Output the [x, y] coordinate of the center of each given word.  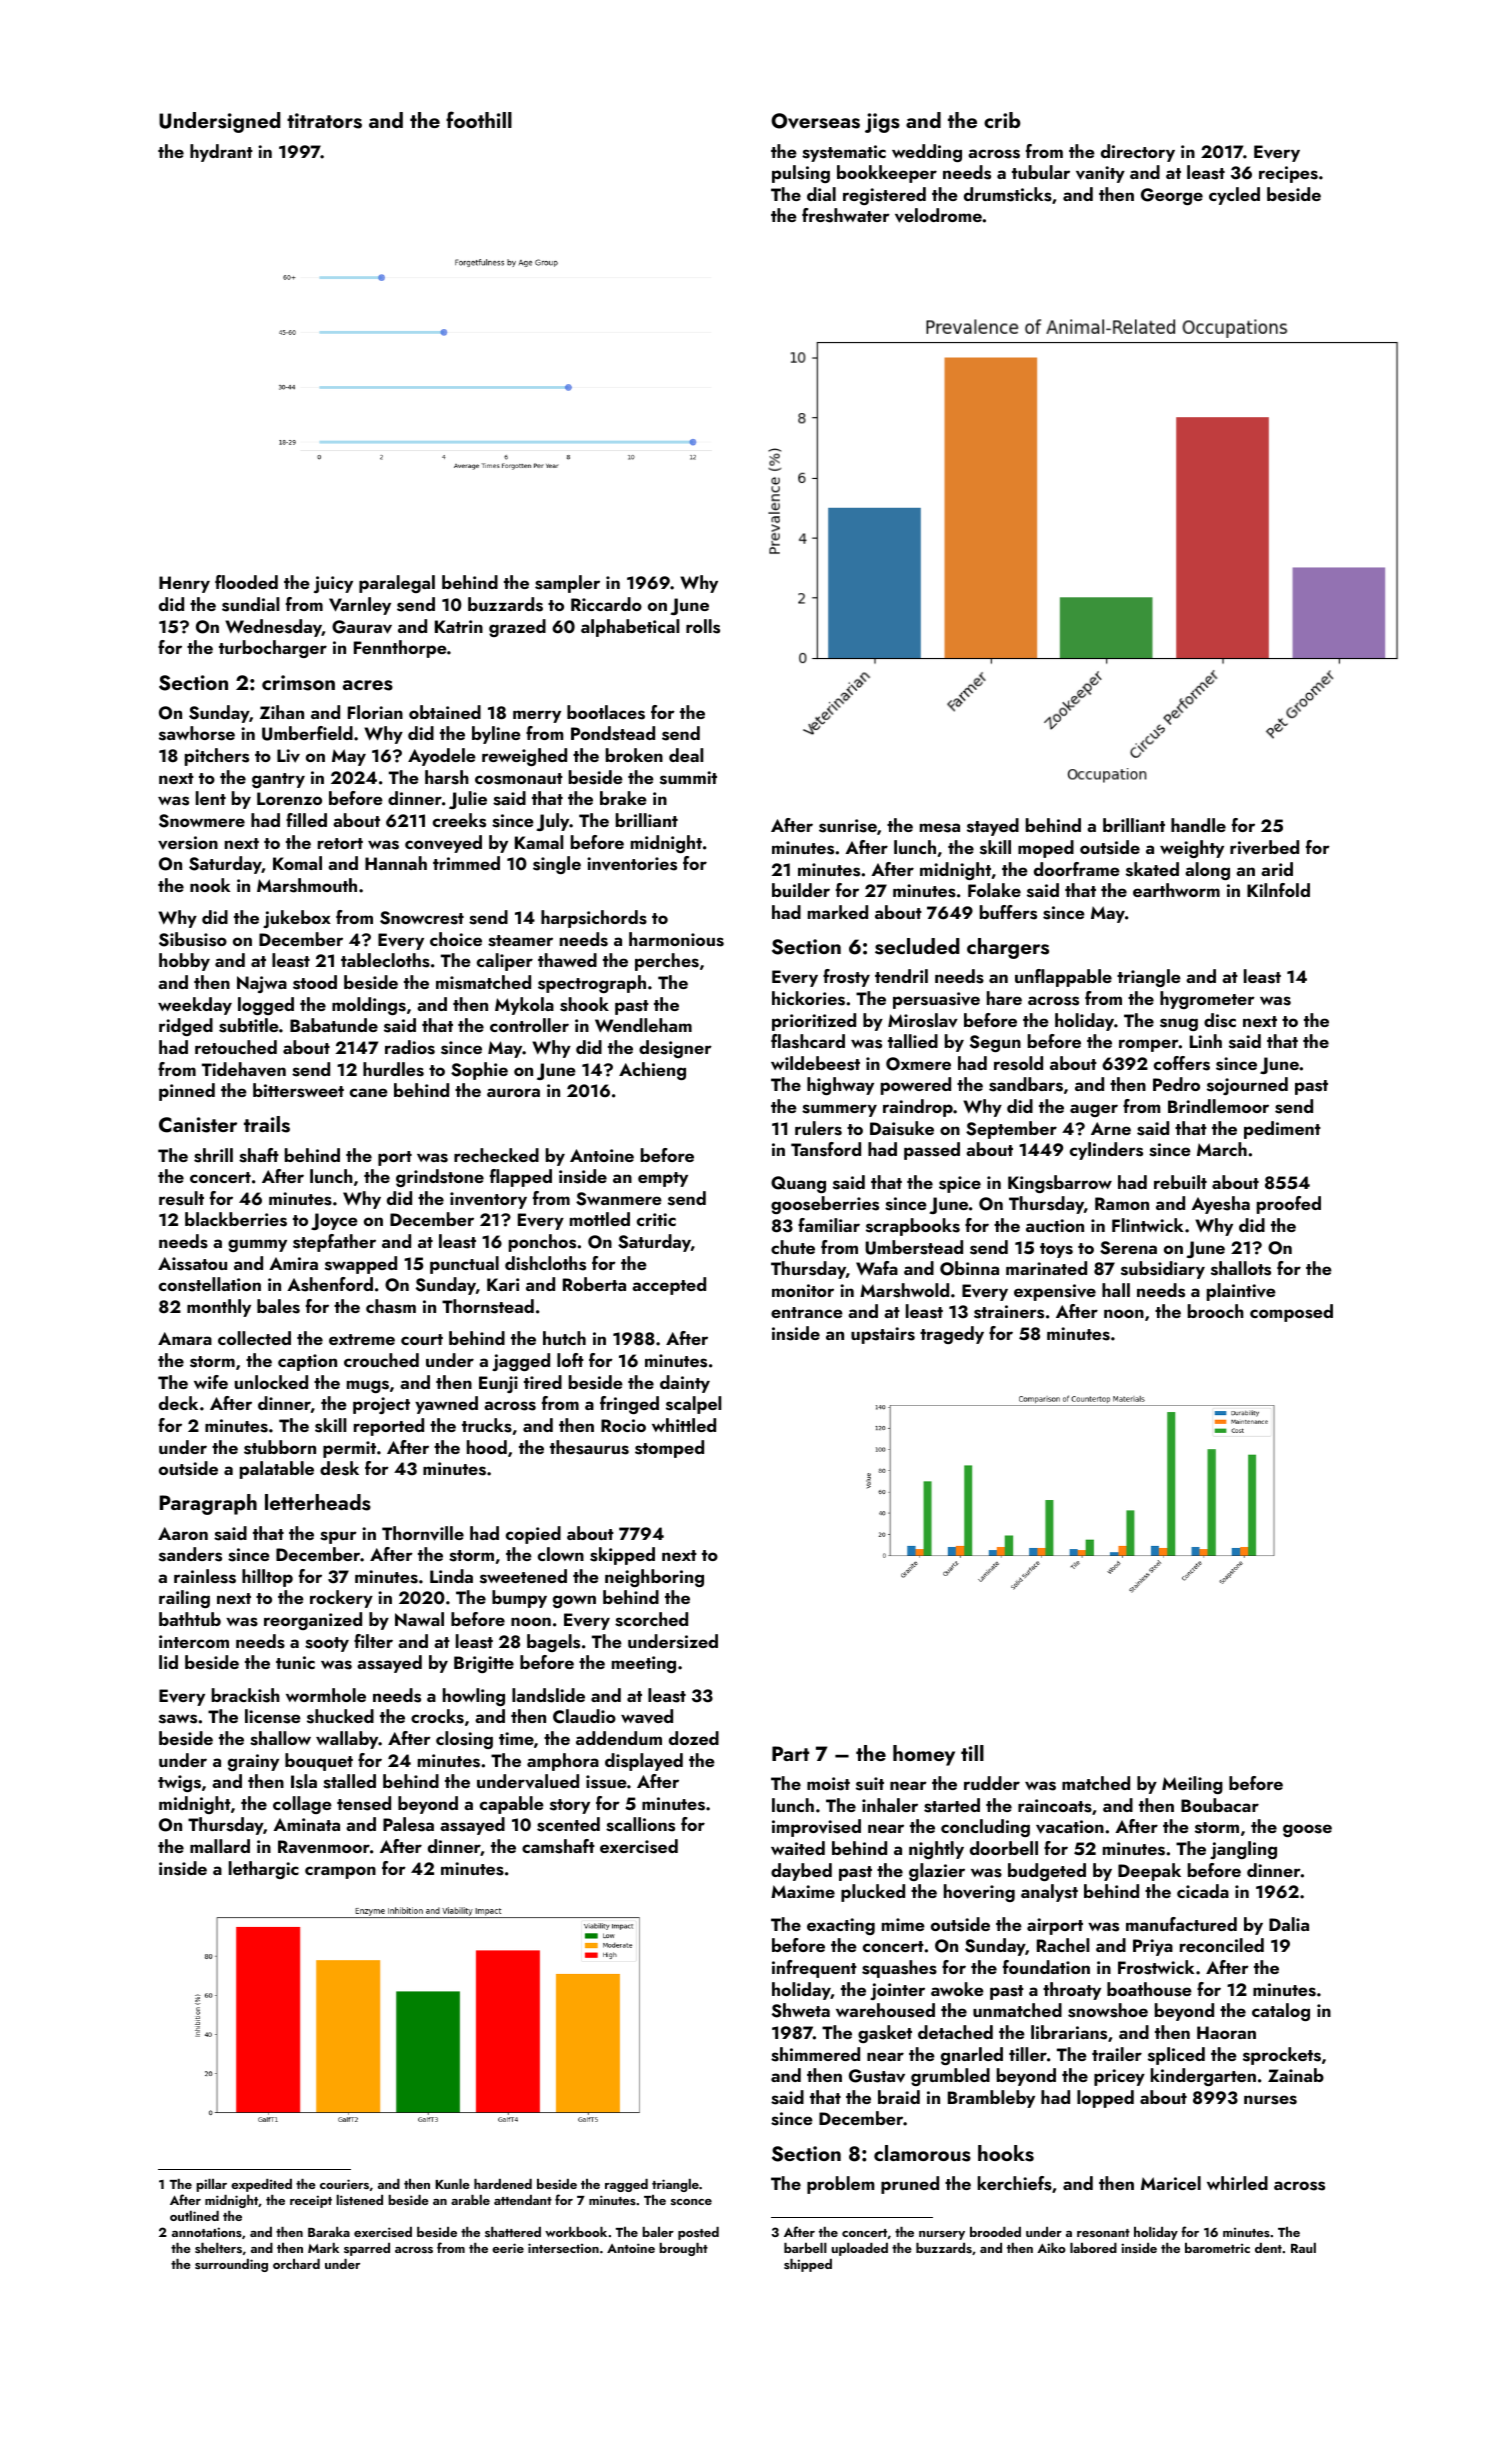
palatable [277, 1470]
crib [1002, 120]
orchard [296, 2264]
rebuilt [1180, 1182]
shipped [808, 2265]
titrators [324, 121]
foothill [479, 119]
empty [663, 1179]
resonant [1103, 2233]
